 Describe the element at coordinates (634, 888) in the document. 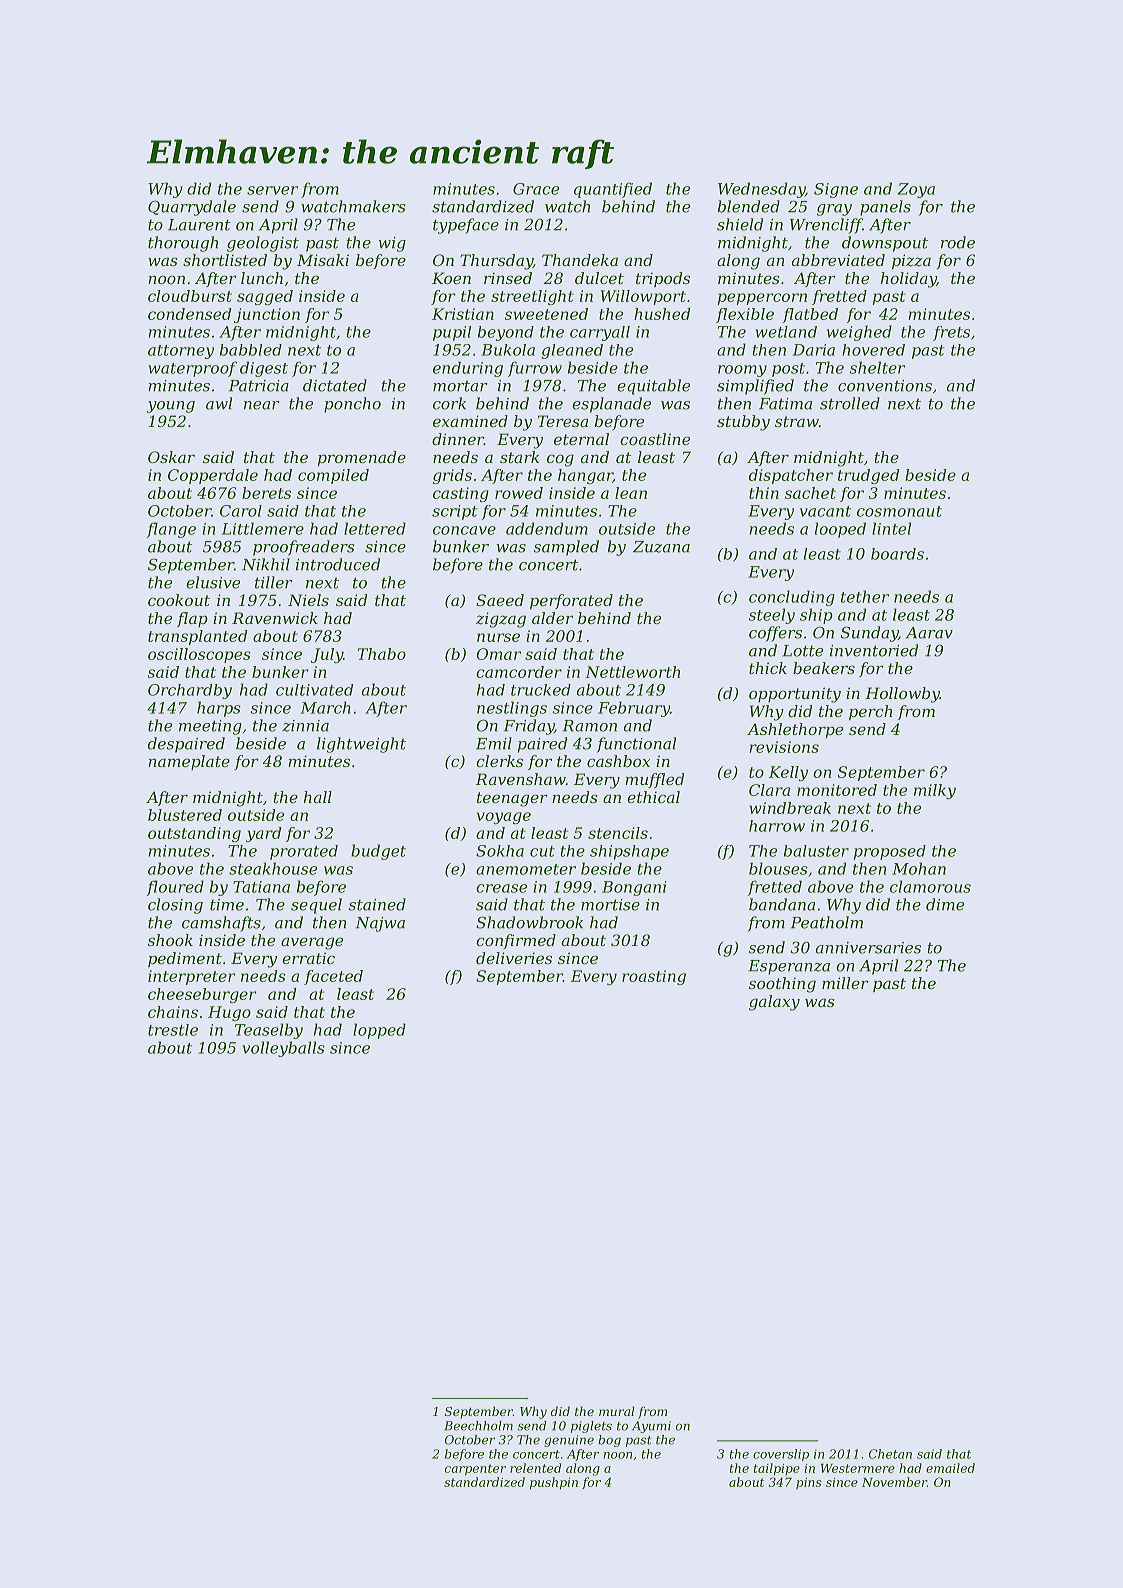

I see `Bongani` at that location.
